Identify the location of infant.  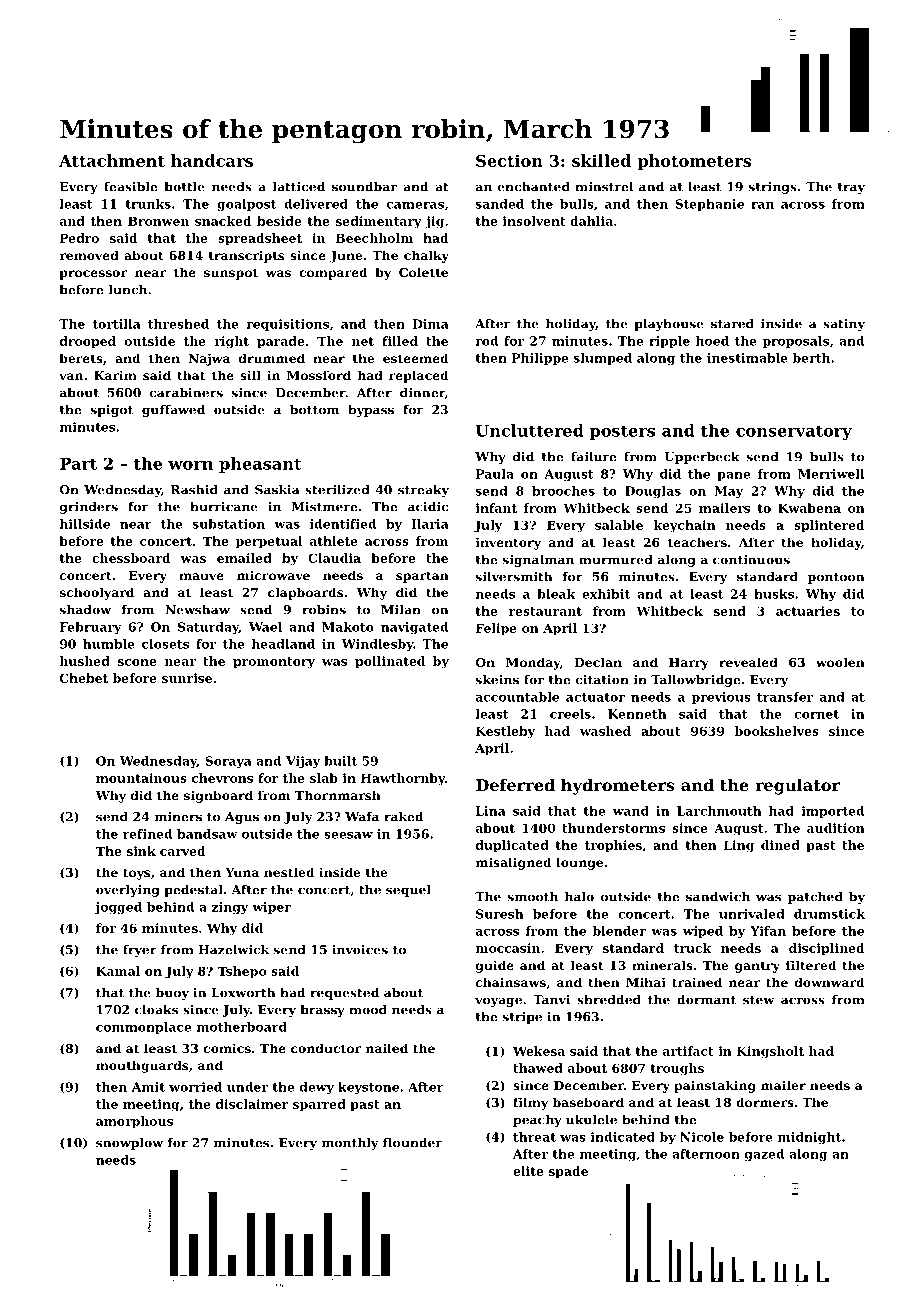
(496, 508).
